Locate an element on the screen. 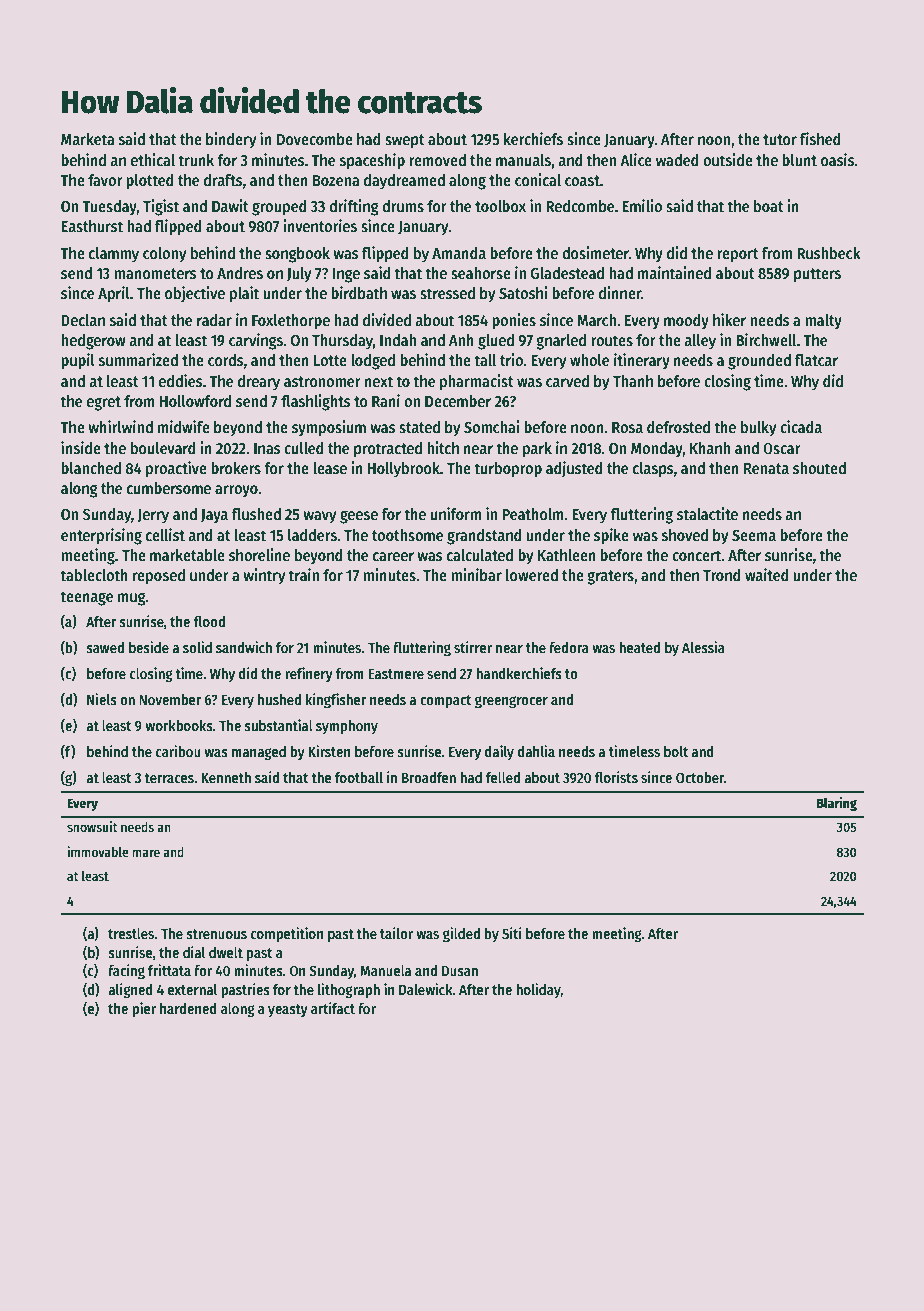 Image resolution: width=924 pixels, height=1311 pixels. mug is located at coordinates (132, 599).
